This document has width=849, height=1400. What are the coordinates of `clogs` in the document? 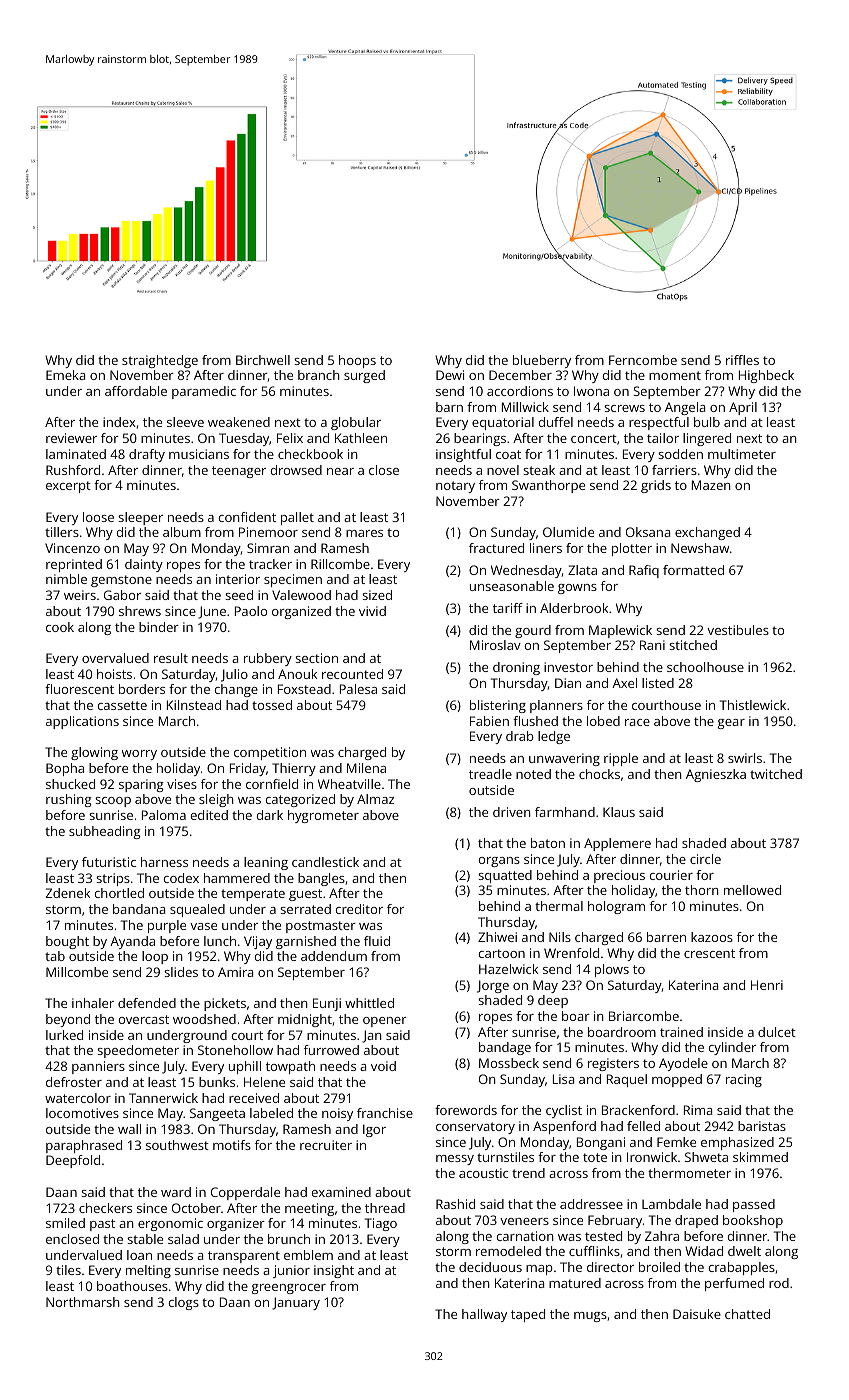 It's located at (184, 1303).
